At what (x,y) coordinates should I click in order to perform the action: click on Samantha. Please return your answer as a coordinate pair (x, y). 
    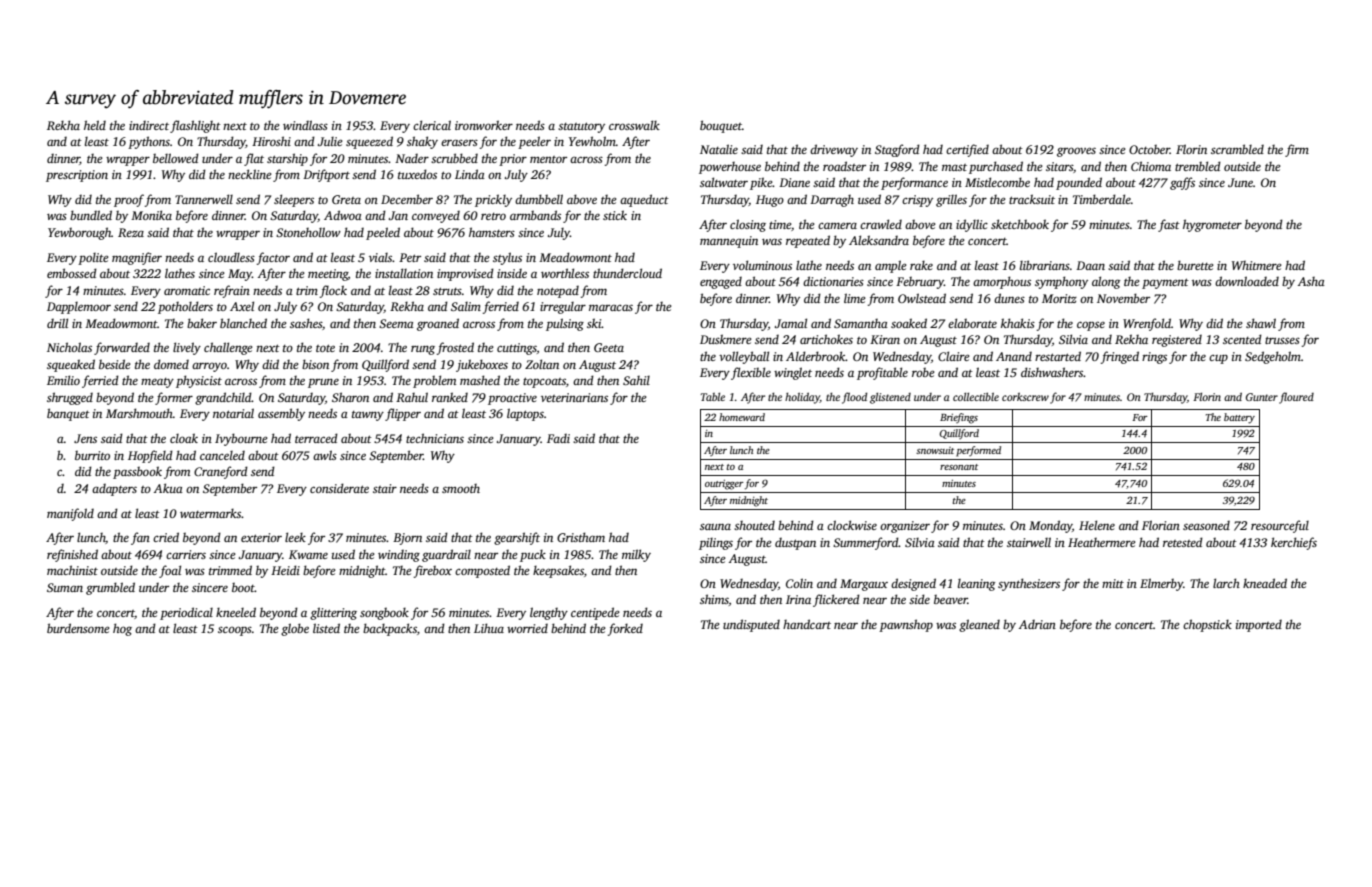
    Looking at the image, I should click on (861, 323).
